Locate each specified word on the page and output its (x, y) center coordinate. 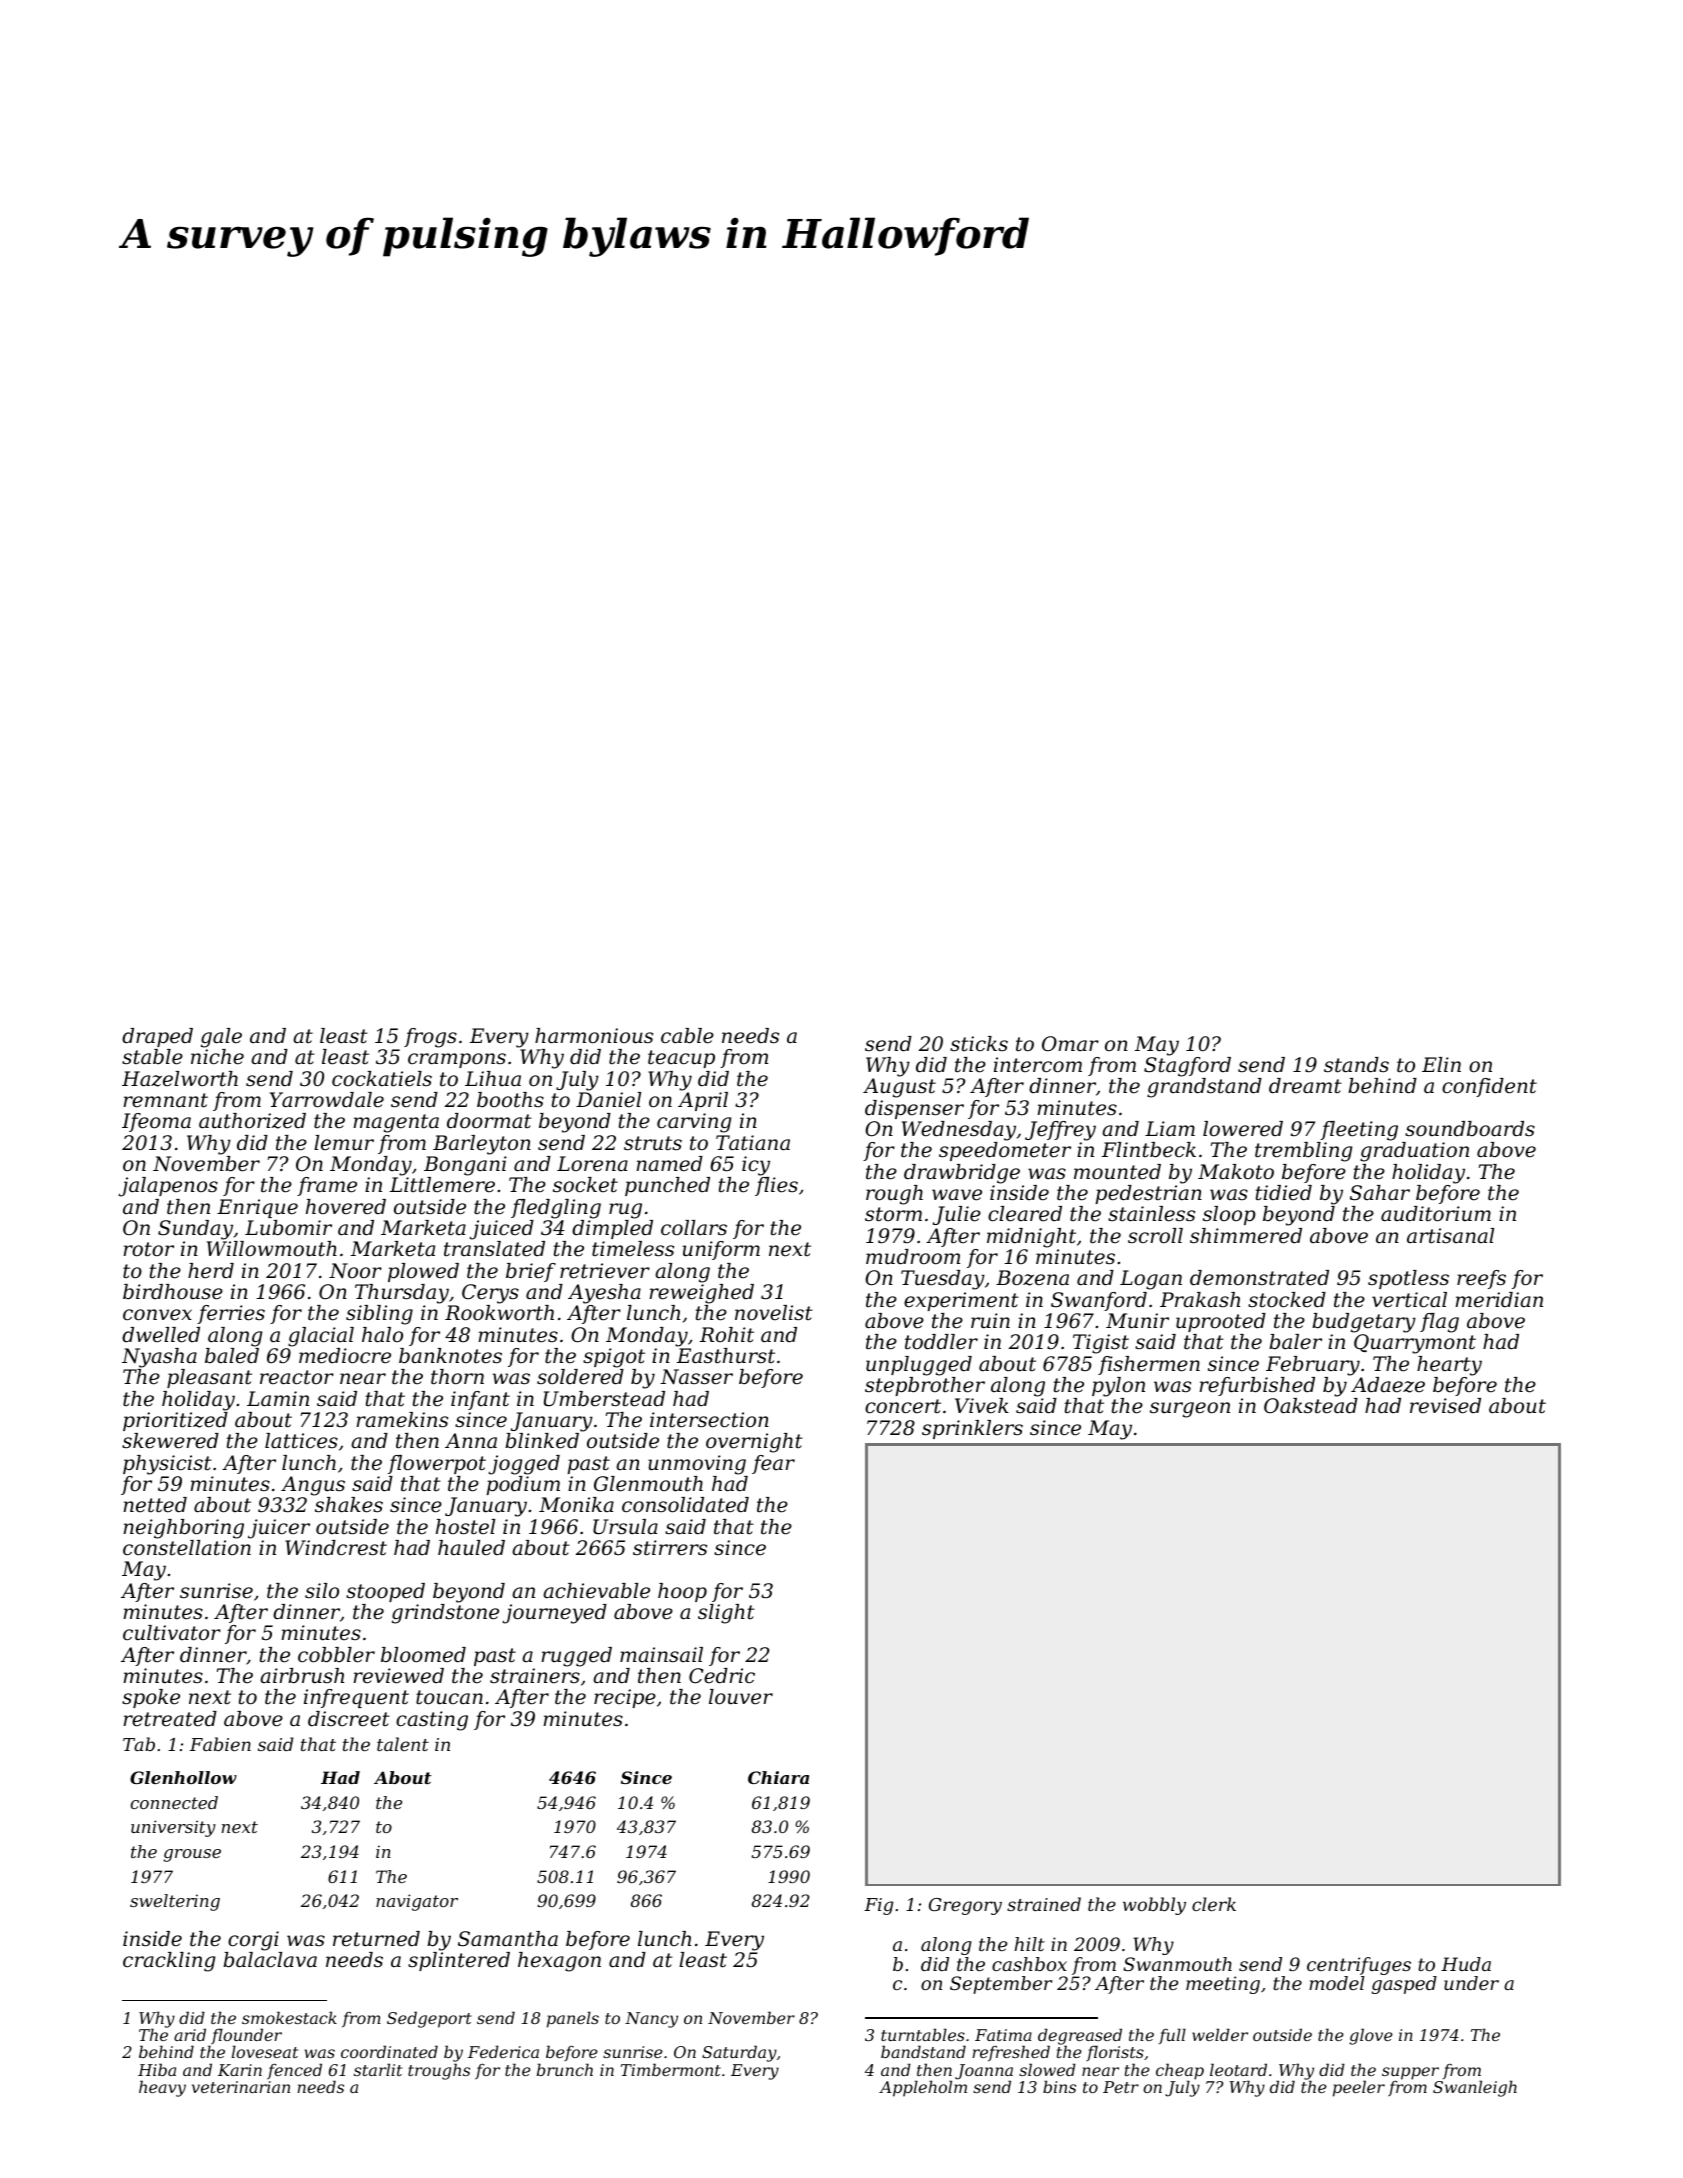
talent (403, 1744)
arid (190, 2035)
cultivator (172, 1633)
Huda (1466, 1964)
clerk (1214, 1904)
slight (726, 1614)
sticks (979, 1043)
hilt (1029, 1944)
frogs (430, 1038)
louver (741, 1697)
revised (1445, 1406)
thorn (457, 1377)
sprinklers (972, 1429)
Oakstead (1311, 1406)
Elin (1441, 1064)
